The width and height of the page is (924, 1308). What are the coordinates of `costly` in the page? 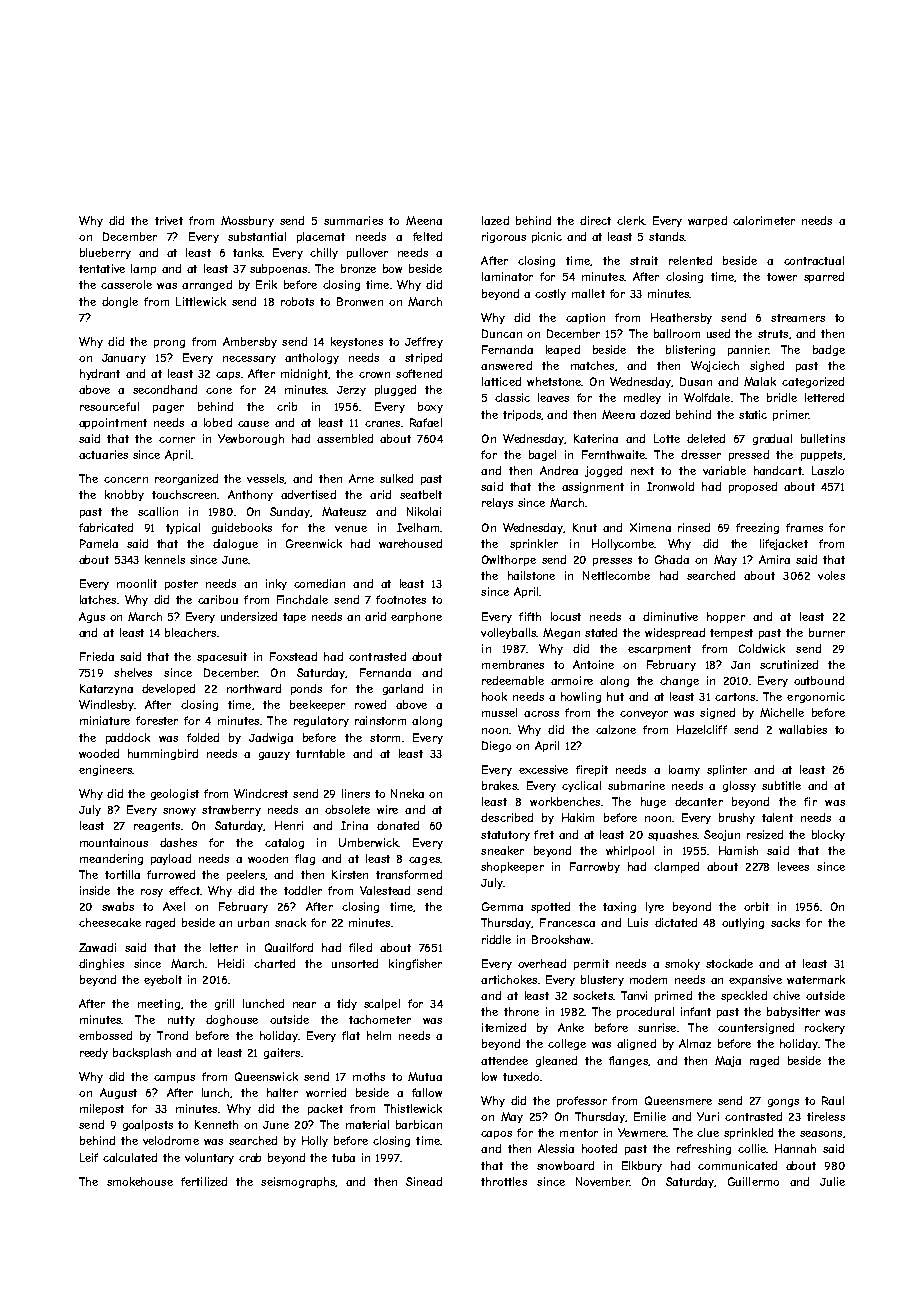 It's located at (550, 294).
